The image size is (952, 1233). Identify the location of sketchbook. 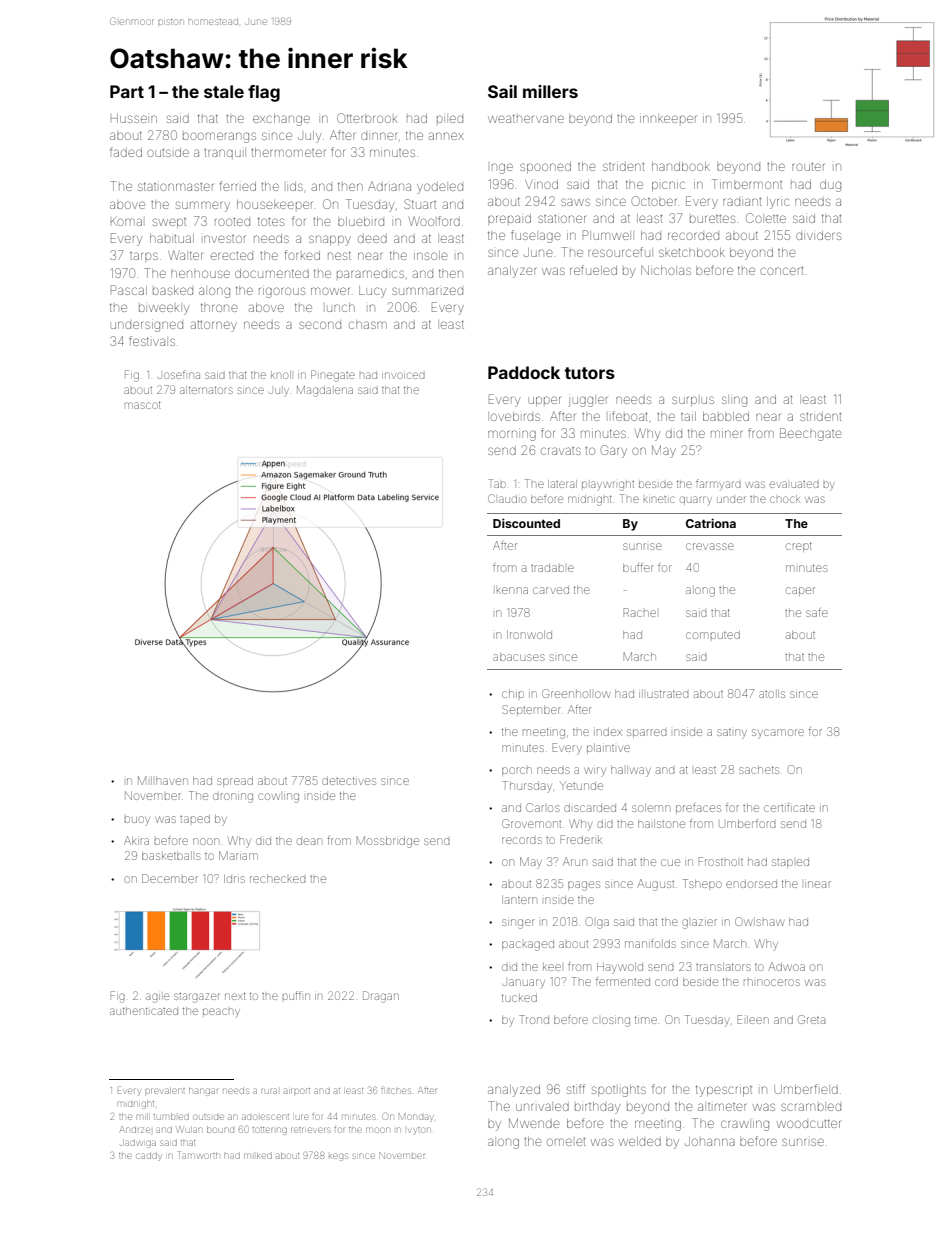
(692, 252).
